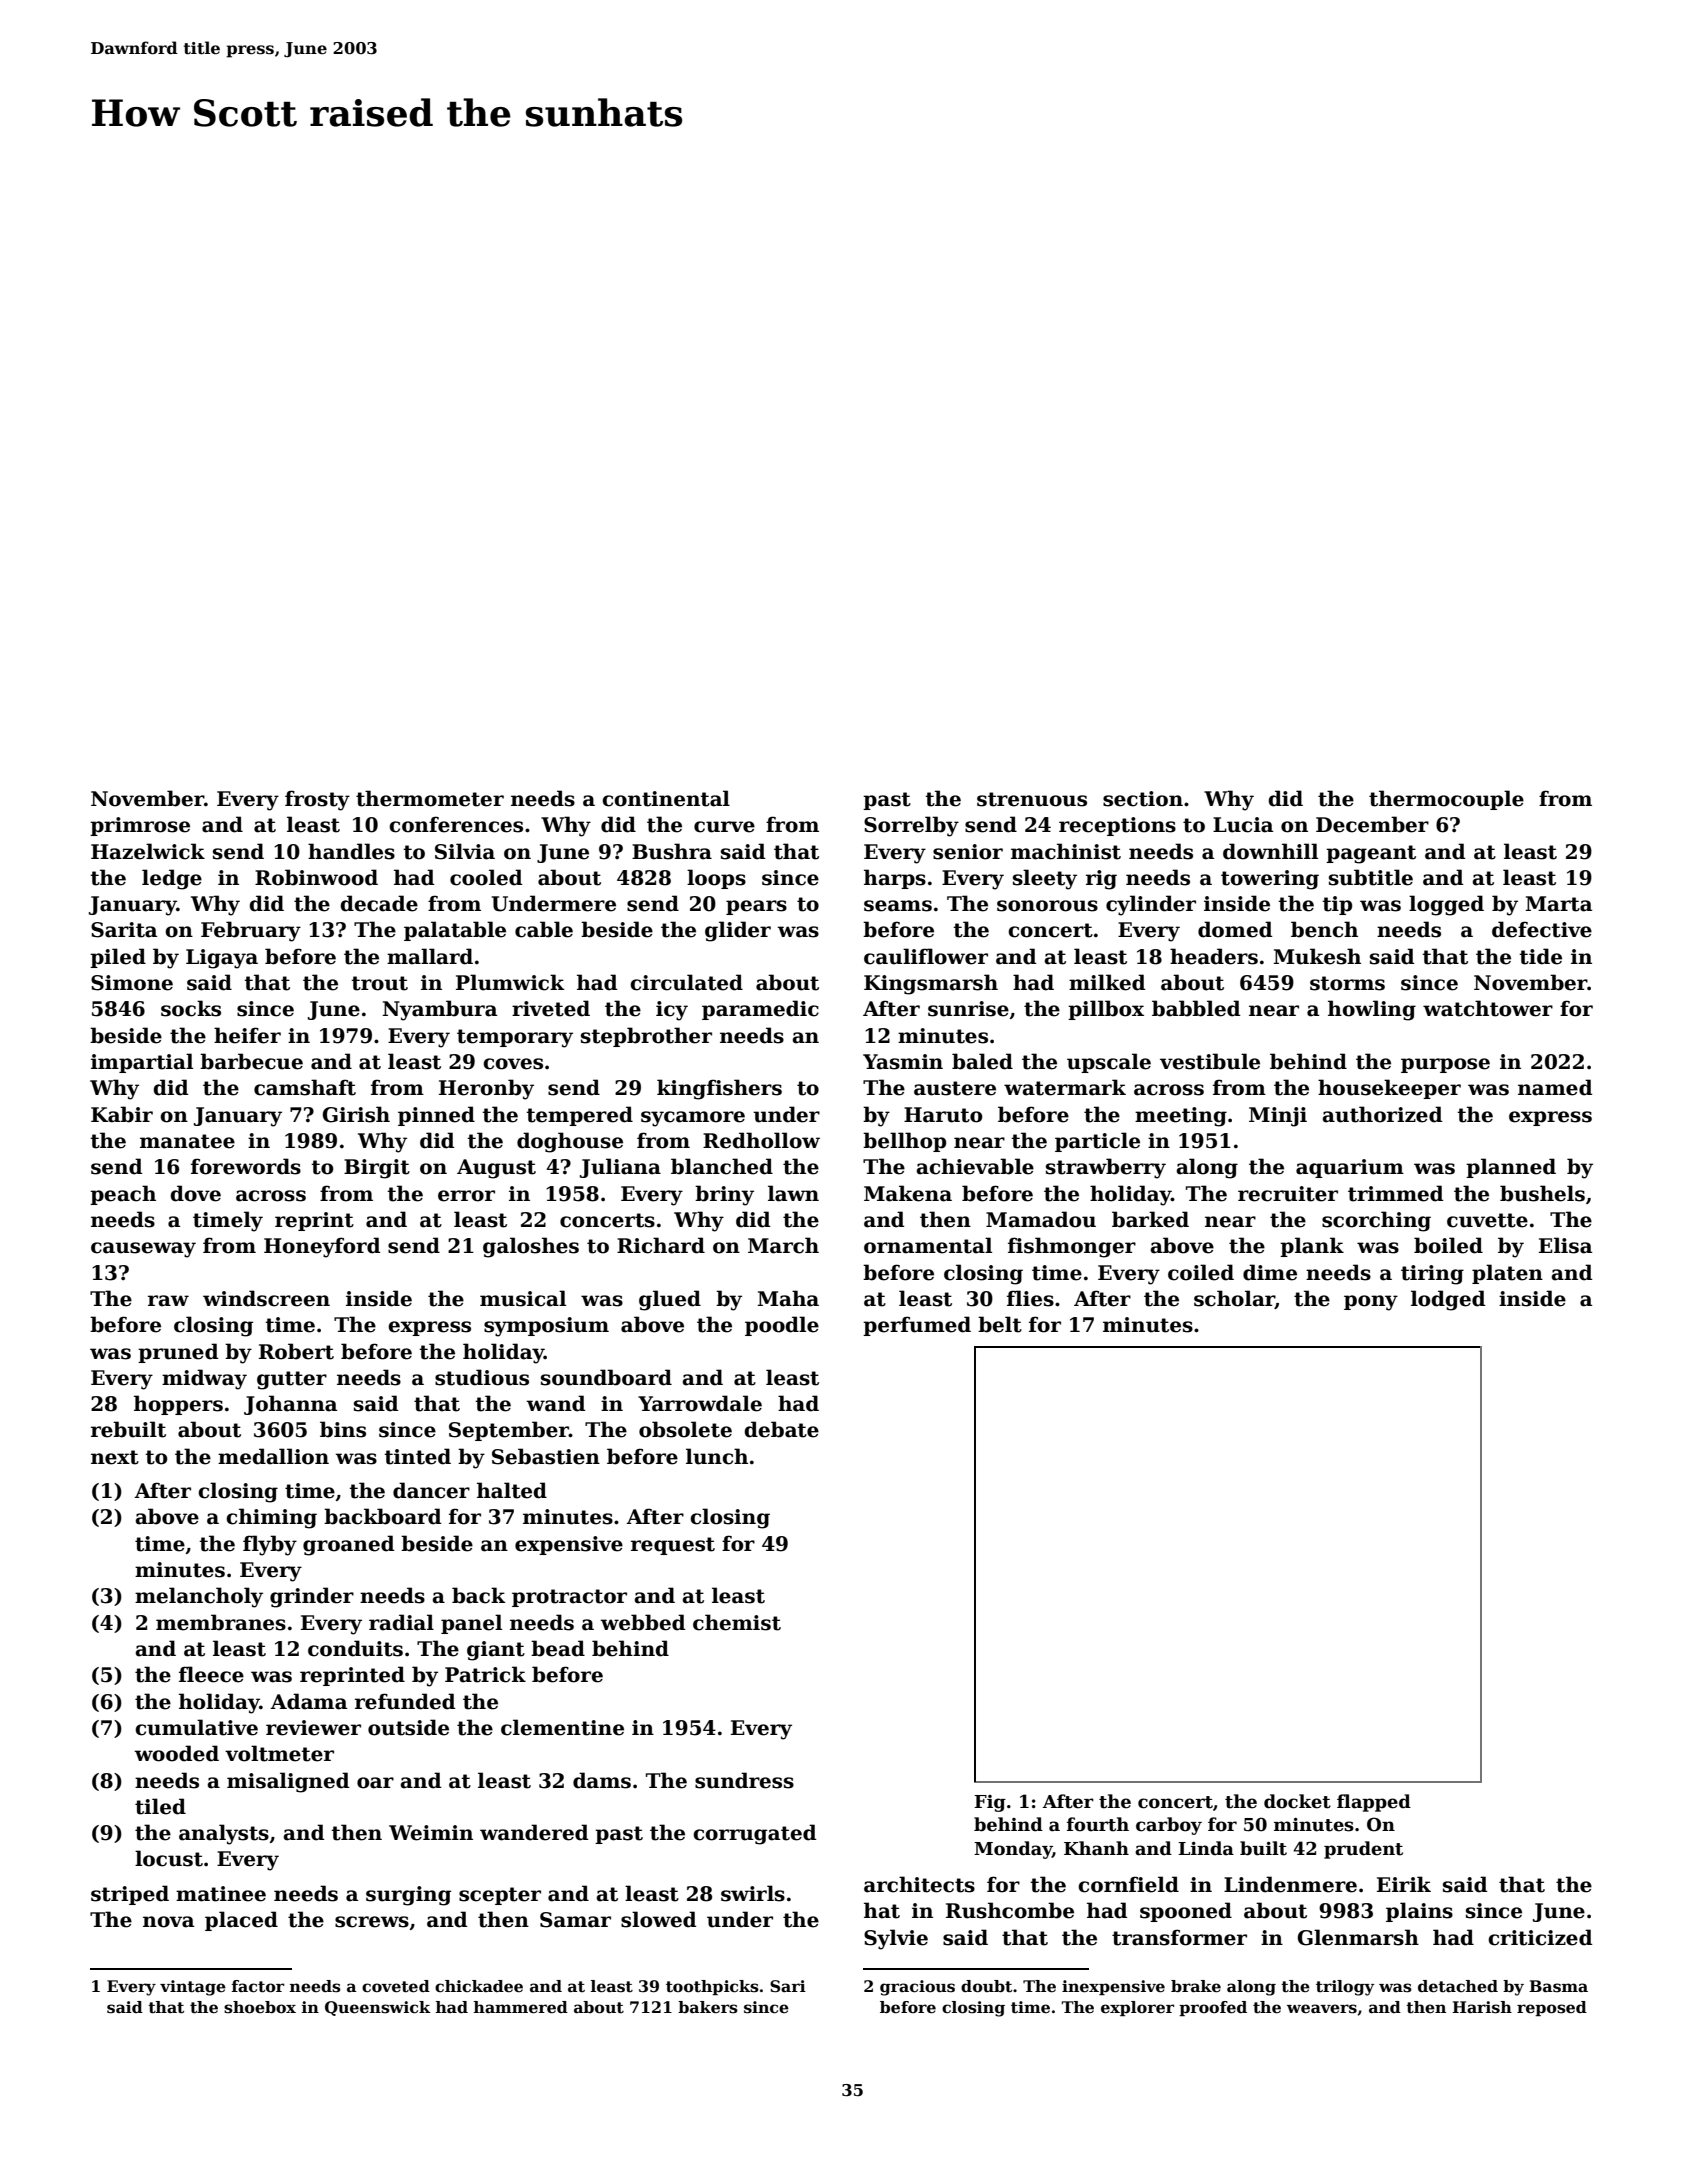 This image has width=1683, height=2178. I want to click on baled, so click(982, 1061).
